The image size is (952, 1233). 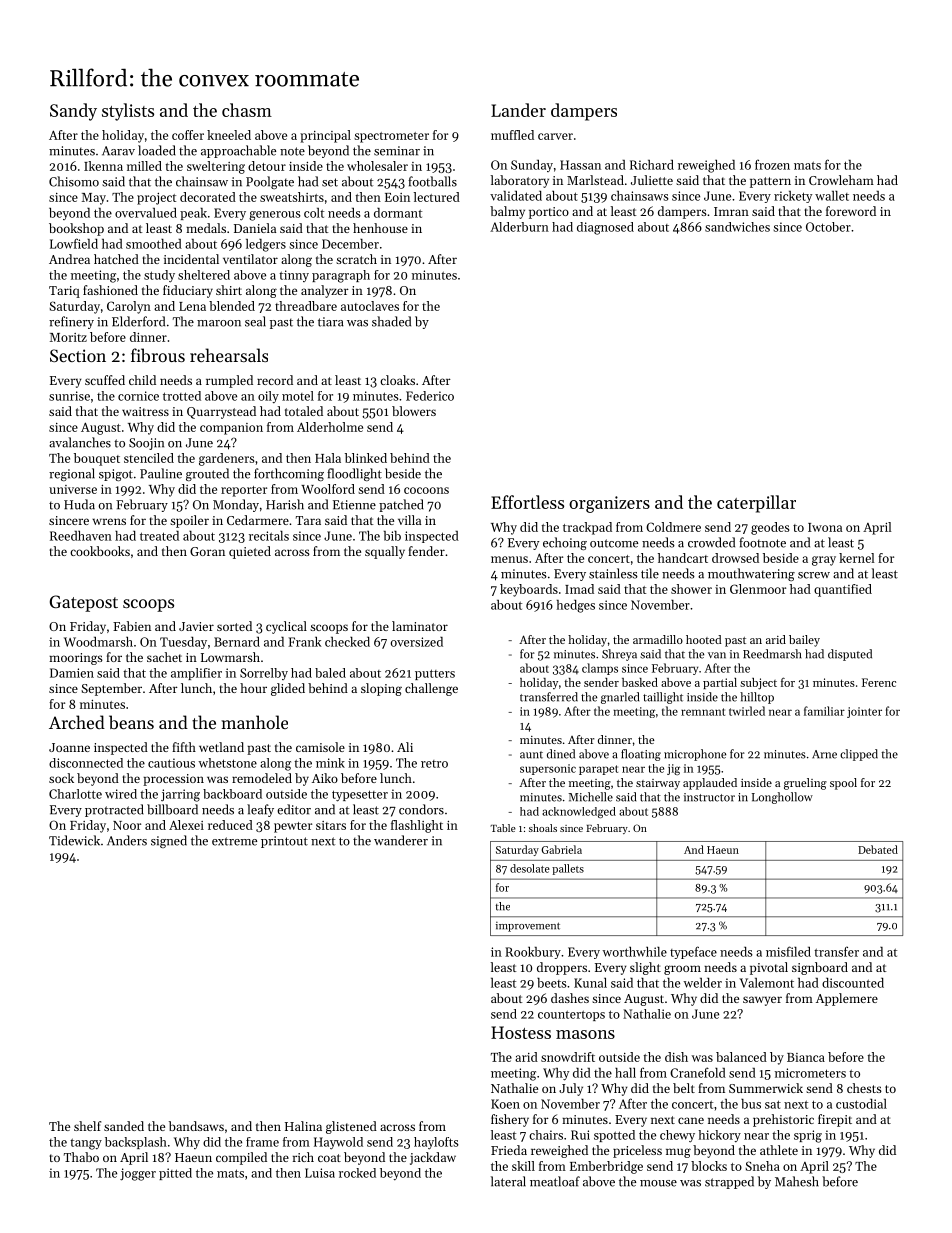 I want to click on wrens, so click(x=109, y=521).
